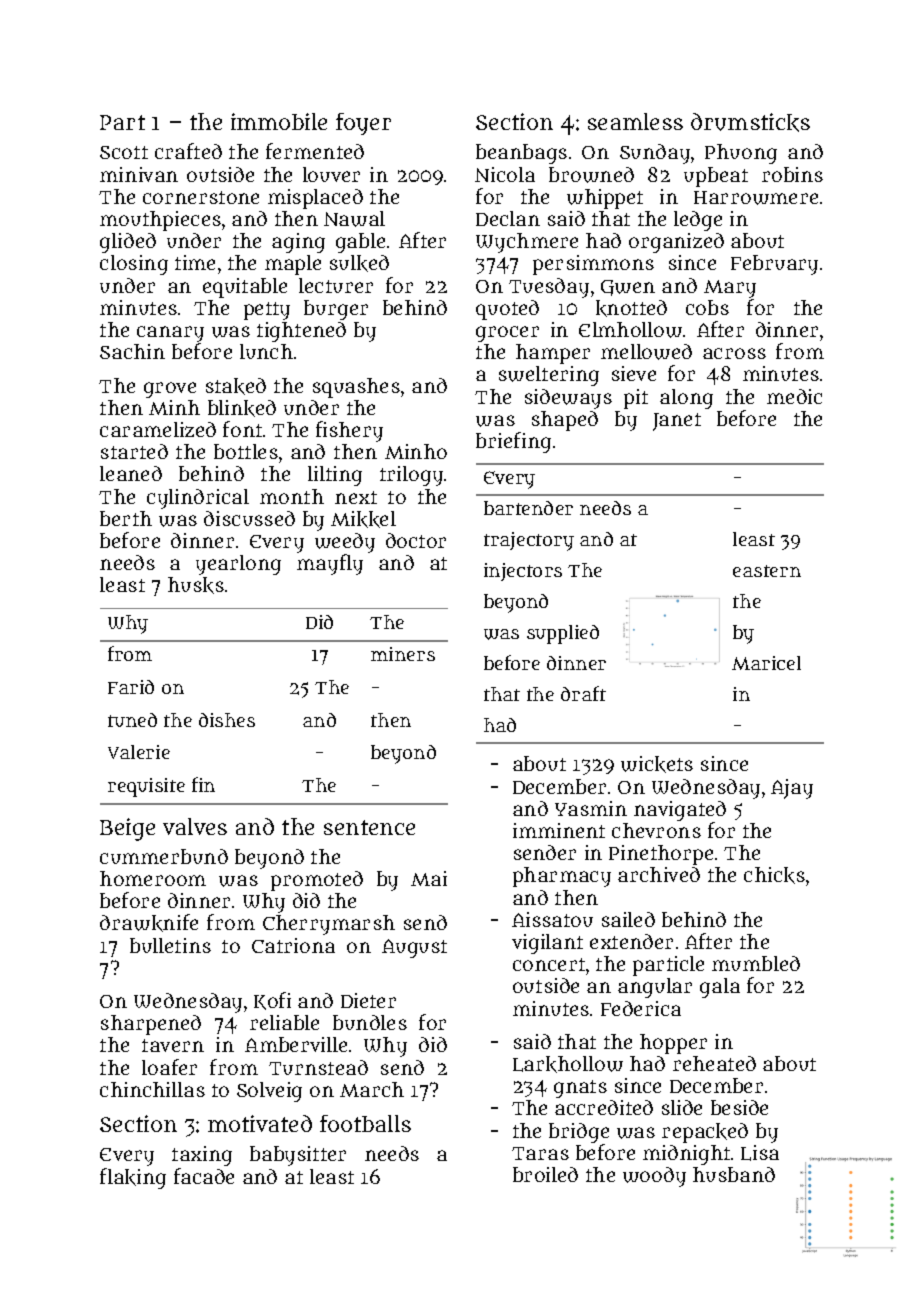  Describe the element at coordinates (628, 288) in the screenshot. I see `Gwen` at that location.
